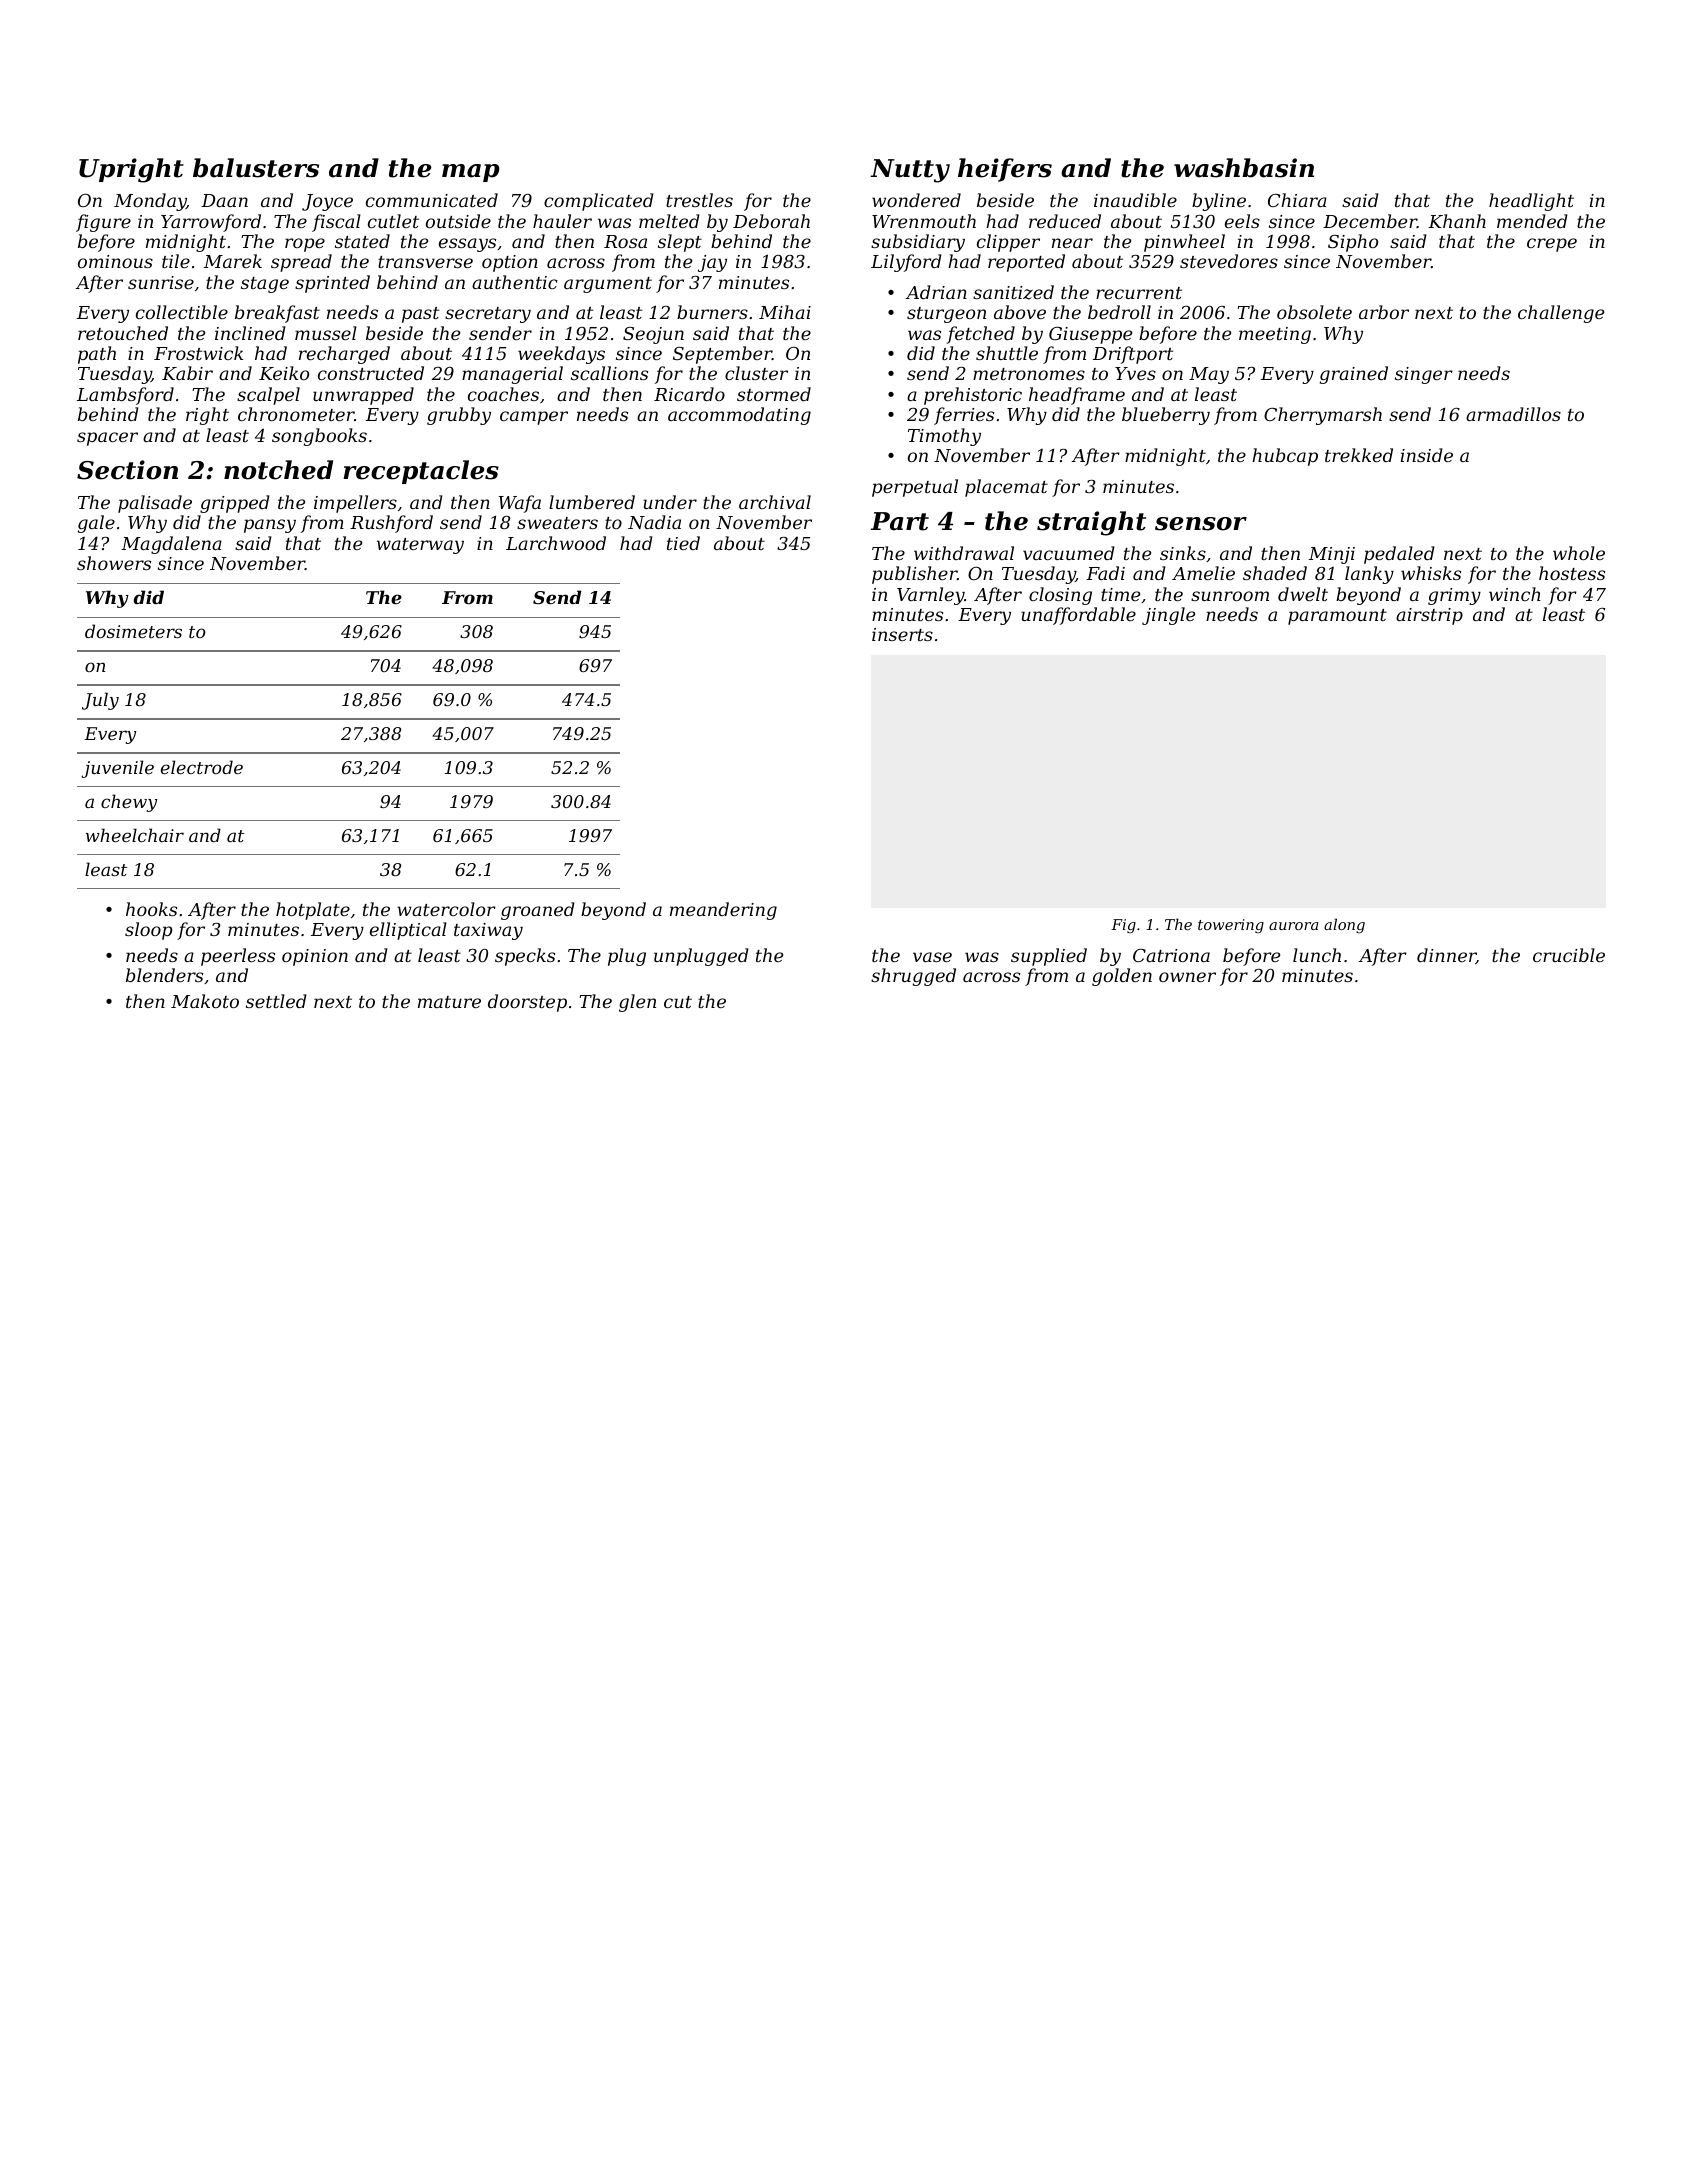 The image size is (1683, 2178). Describe the element at coordinates (446, 909) in the screenshot. I see `watercolor` at that location.
